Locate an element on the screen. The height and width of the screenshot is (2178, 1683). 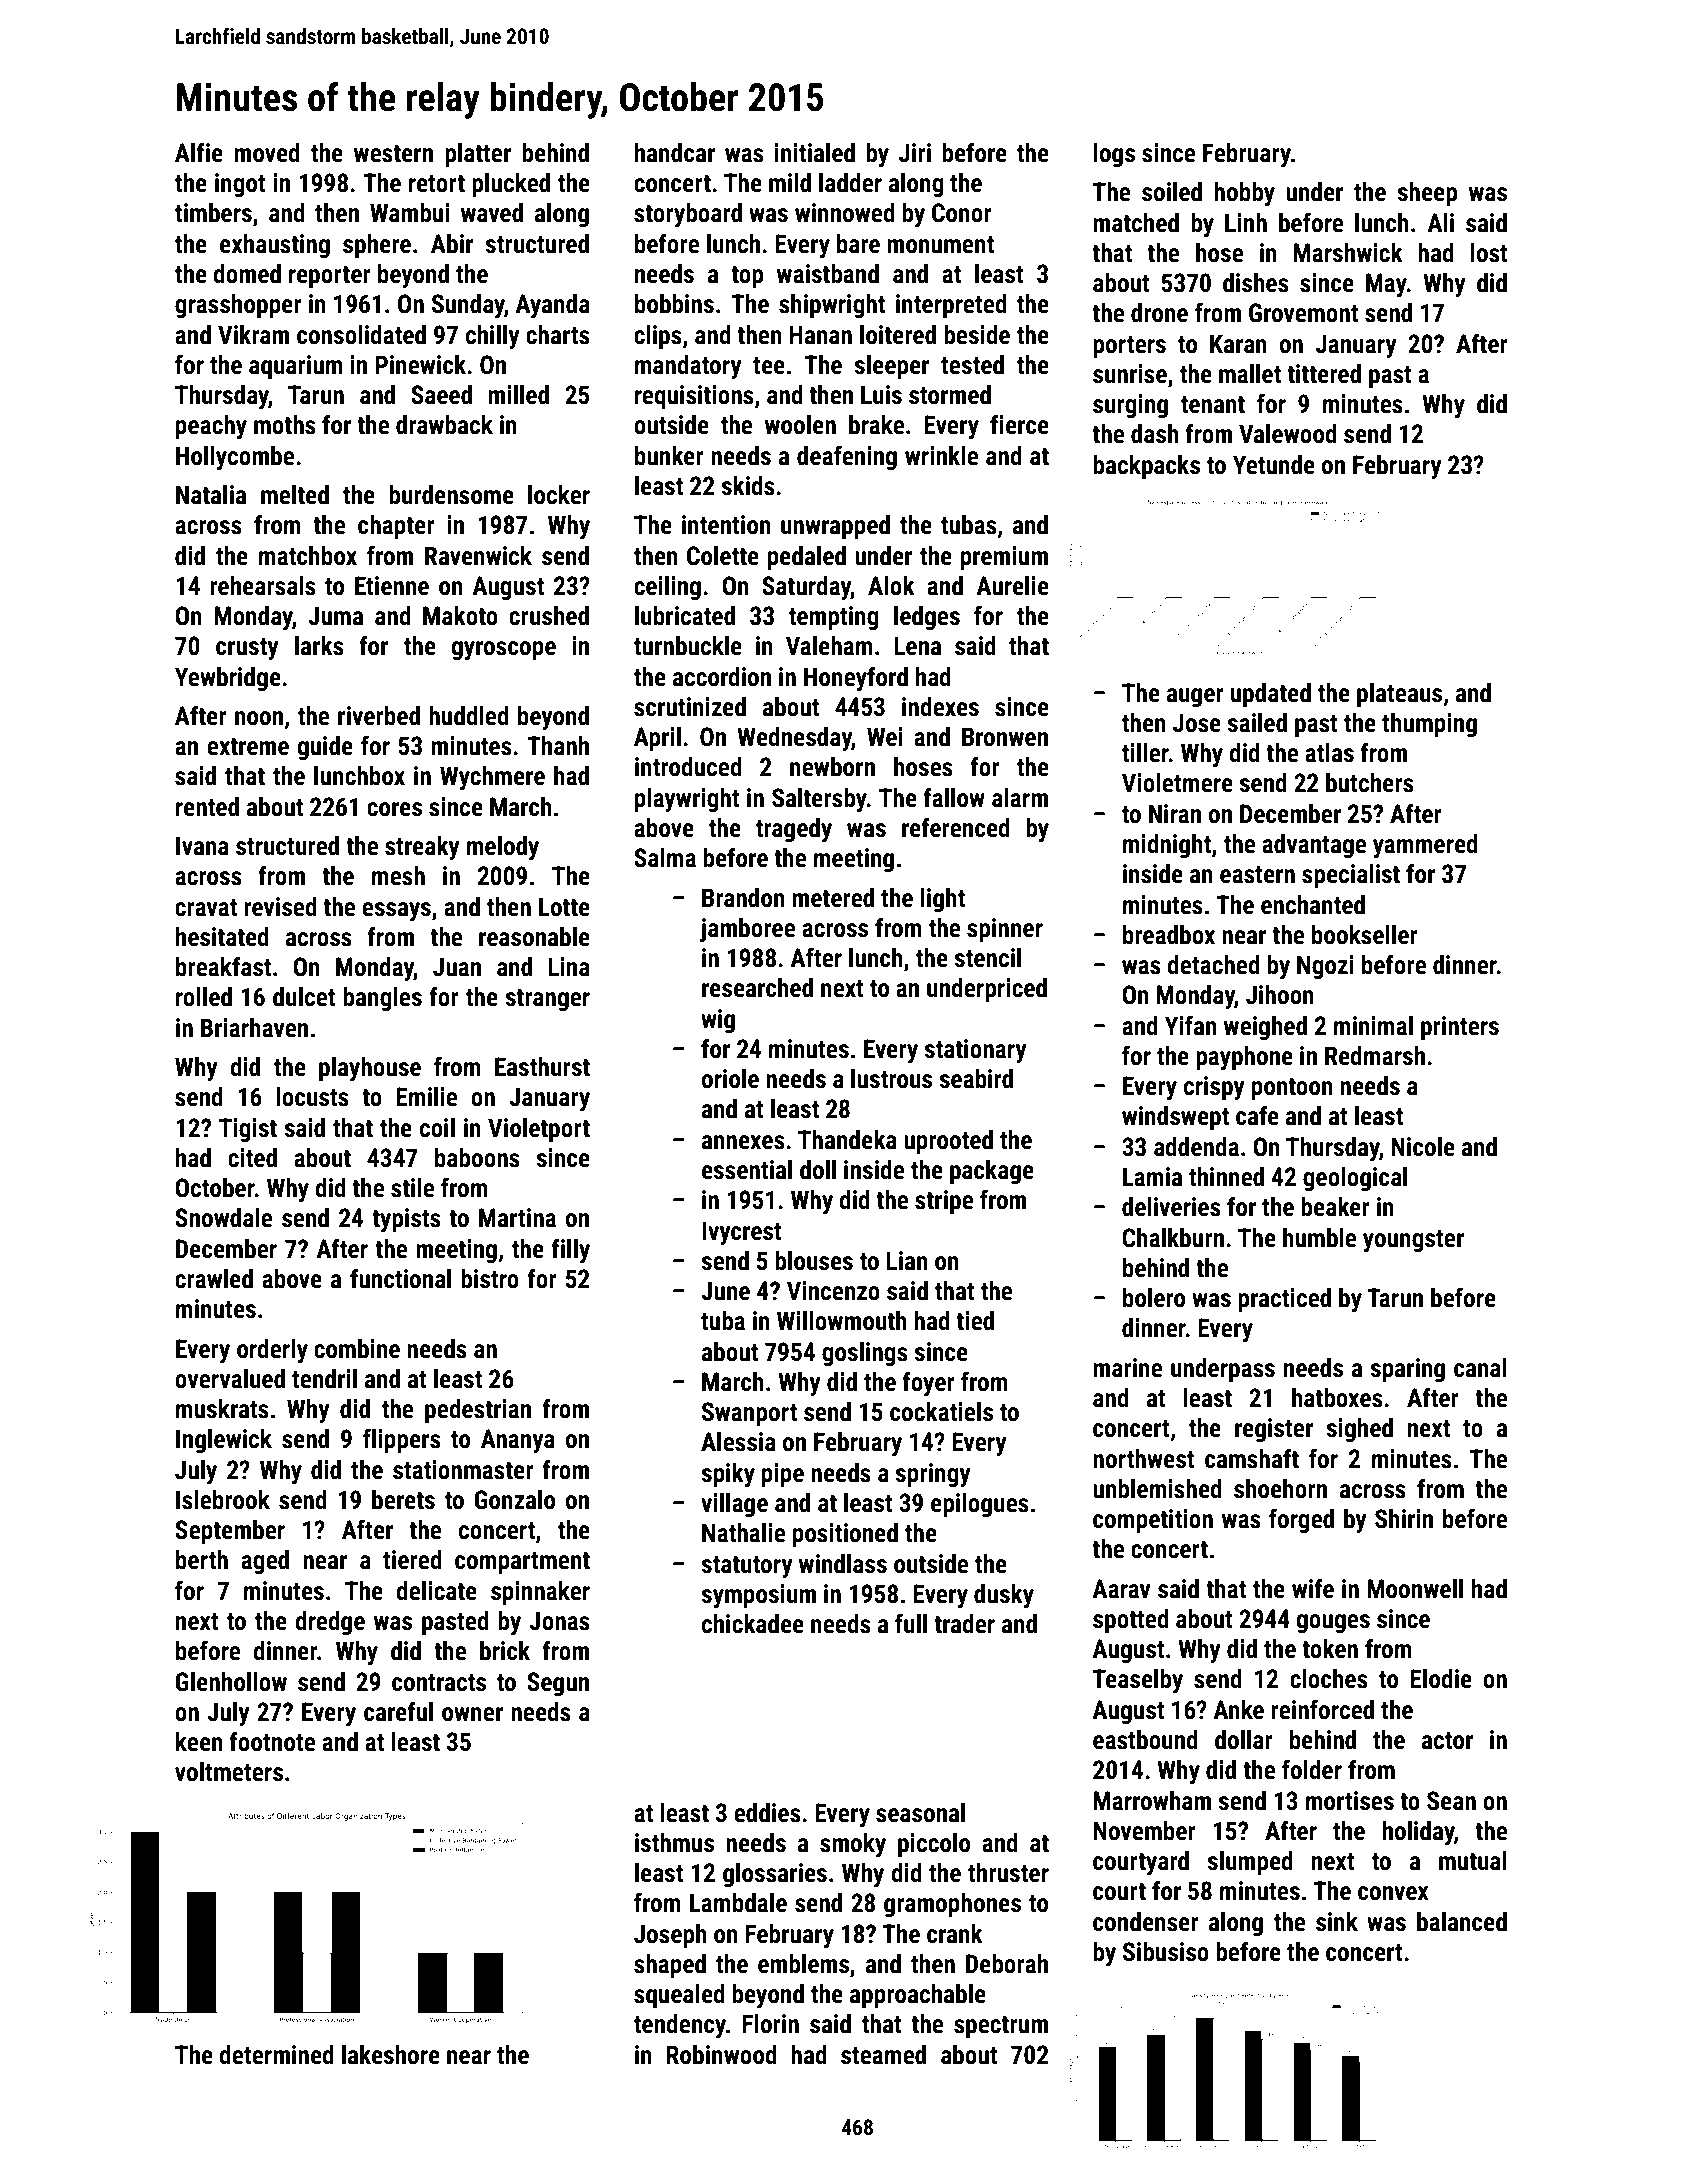
Alessia is located at coordinates (738, 1442).
